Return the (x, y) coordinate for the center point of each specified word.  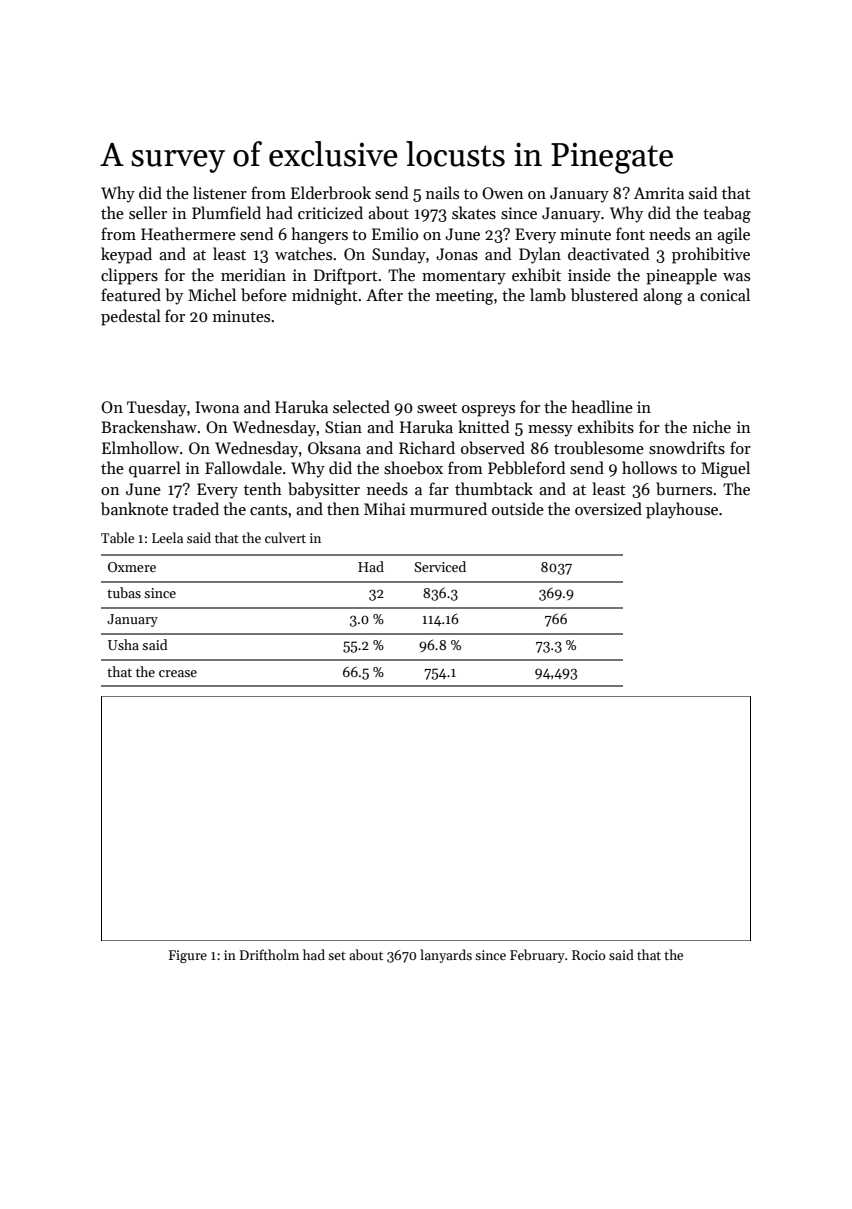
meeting (465, 297)
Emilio (395, 233)
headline (602, 406)
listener (220, 192)
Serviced (440, 566)
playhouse (682, 510)
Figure (188, 956)
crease (178, 673)
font (630, 233)
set (337, 956)
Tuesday (157, 408)
